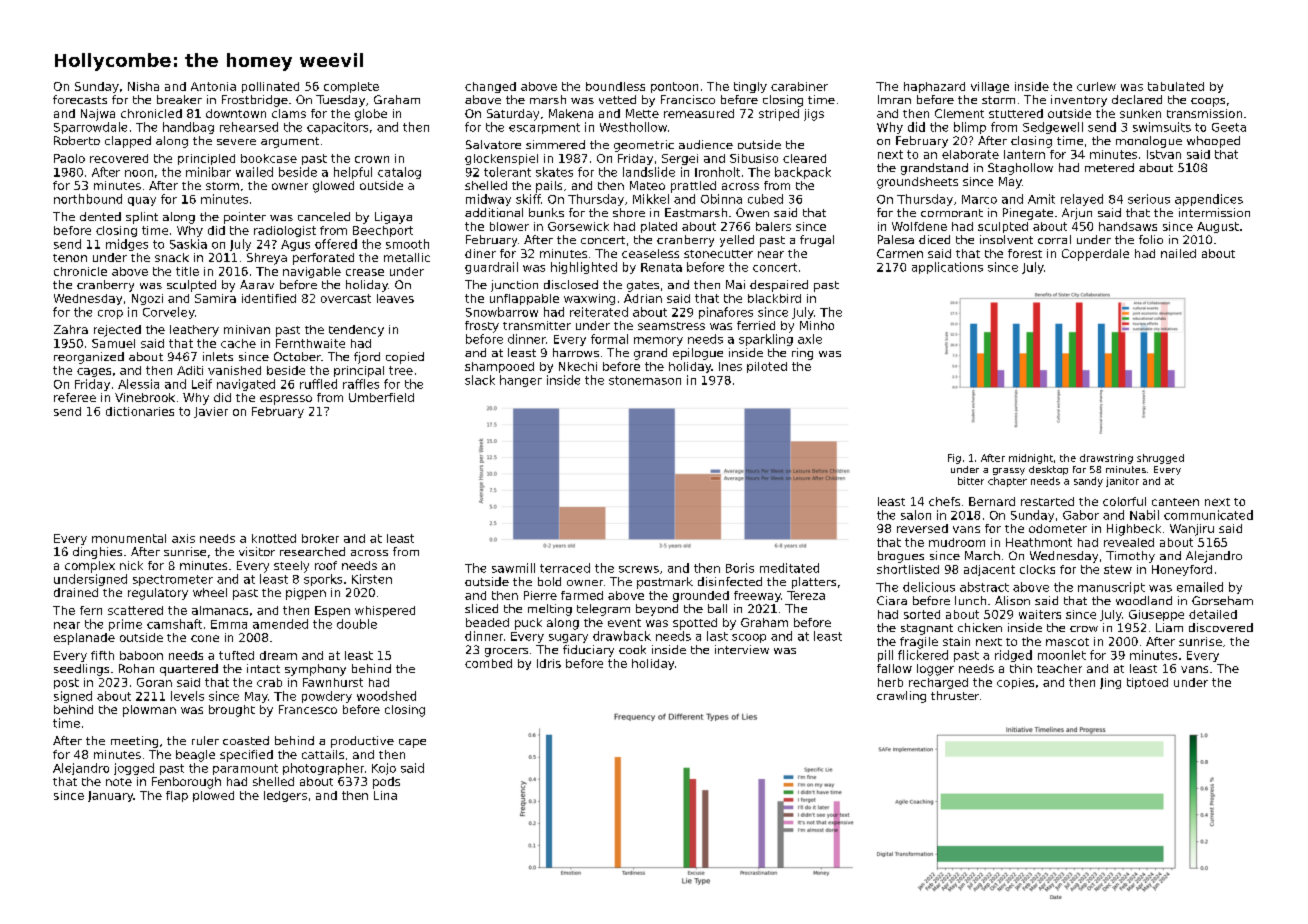 The image size is (1308, 924). What do you see at coordinates (1096, 86) in the screenshot?
I see `curlew` at bounding box center [1096, 86].
